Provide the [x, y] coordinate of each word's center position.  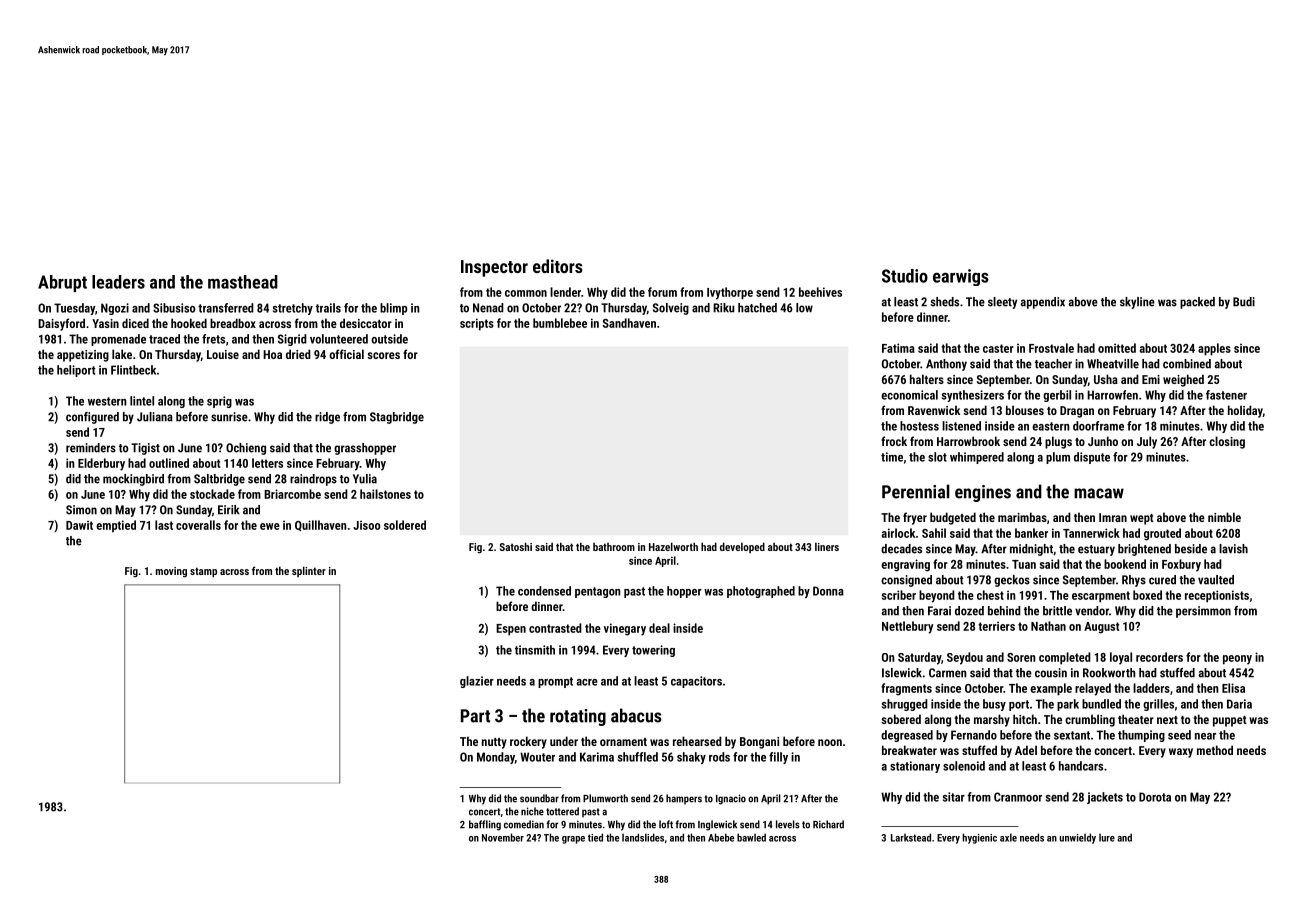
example [1051, 689]
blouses [1025, 410]
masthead [243, 282]
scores [383, 355]
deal [659, 628]
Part [475, 716]
